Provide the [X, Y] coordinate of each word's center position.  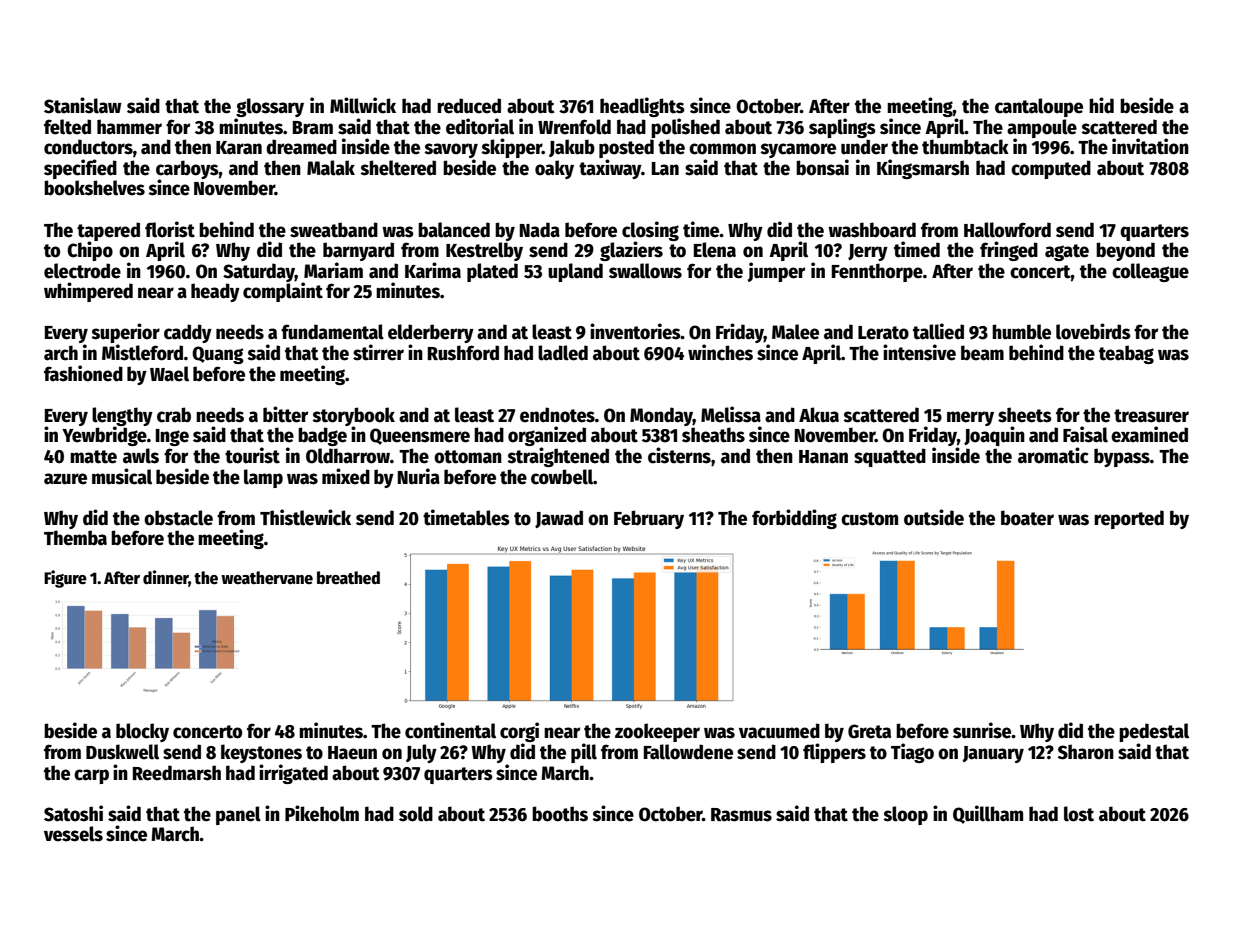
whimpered [88, 292]
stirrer [378, 352]
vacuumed [779, 731]
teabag [1126, 354]
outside [934, 517]
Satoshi [73, 813]
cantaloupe [1039, 107]
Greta [869, 731]
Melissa [731, 414]
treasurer [1151, 416]
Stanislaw [83, 105]
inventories [635, 331]
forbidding [794, 519]
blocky [142, 732]
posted [626, 148]
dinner [166, 578]
